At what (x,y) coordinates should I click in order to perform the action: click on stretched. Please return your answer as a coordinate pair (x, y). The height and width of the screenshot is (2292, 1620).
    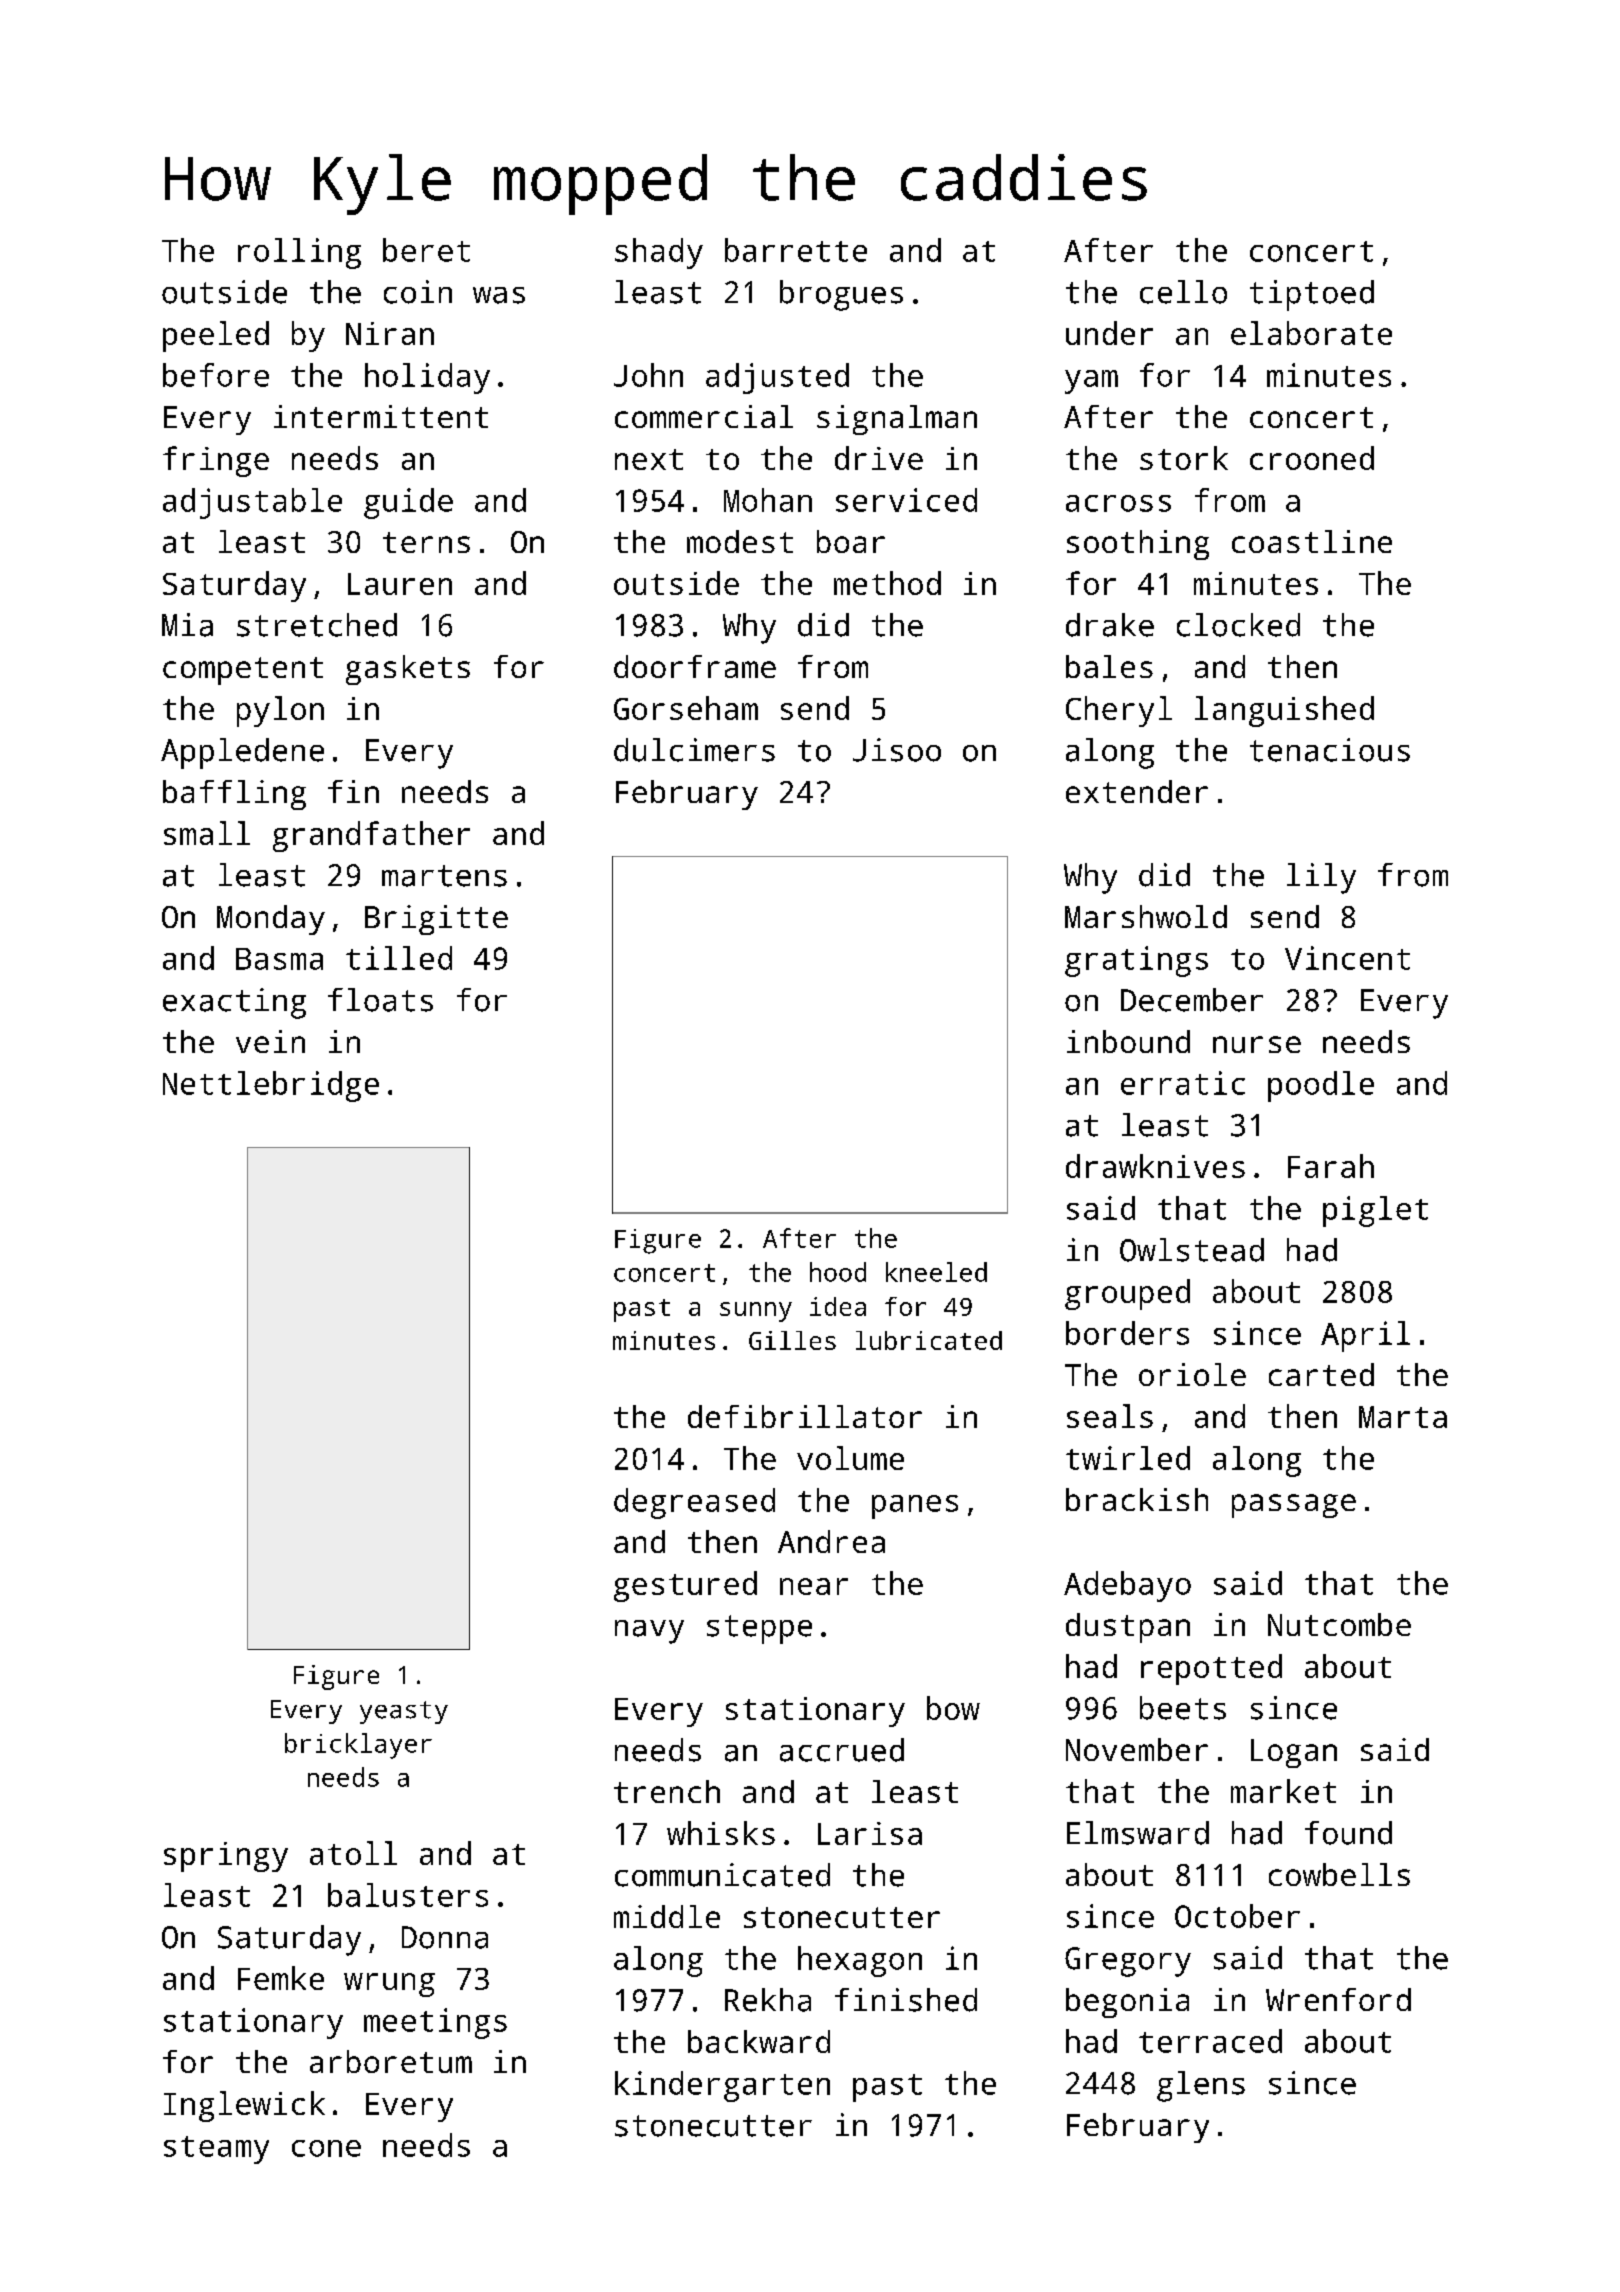
    Looking at the image, I should click on (317, 625).
